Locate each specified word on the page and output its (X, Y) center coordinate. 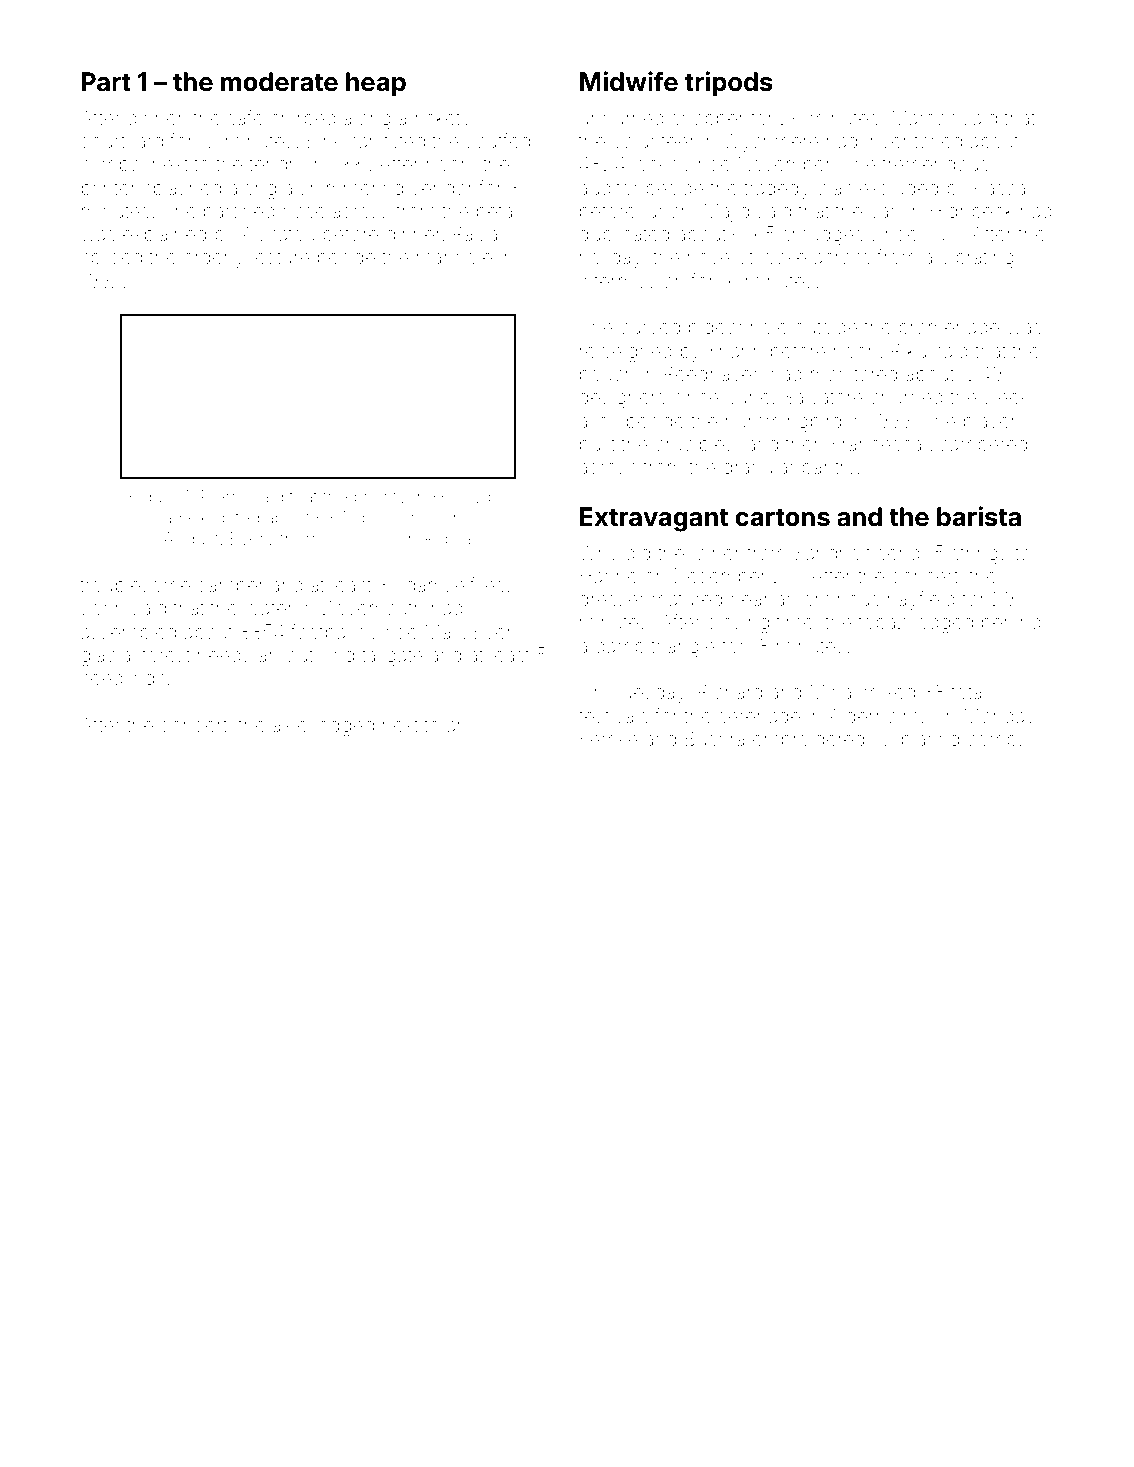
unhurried (622, 118)
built (597, 444)
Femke (609, 738)
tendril (275, 164)
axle (289, 725)
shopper (708, 120)
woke (783, 257)
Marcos (924, 117)
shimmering (352, 190)
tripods (729, 83)
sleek (1007, 397)
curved (650, 327)
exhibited (224, 517)
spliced (111, 259)
